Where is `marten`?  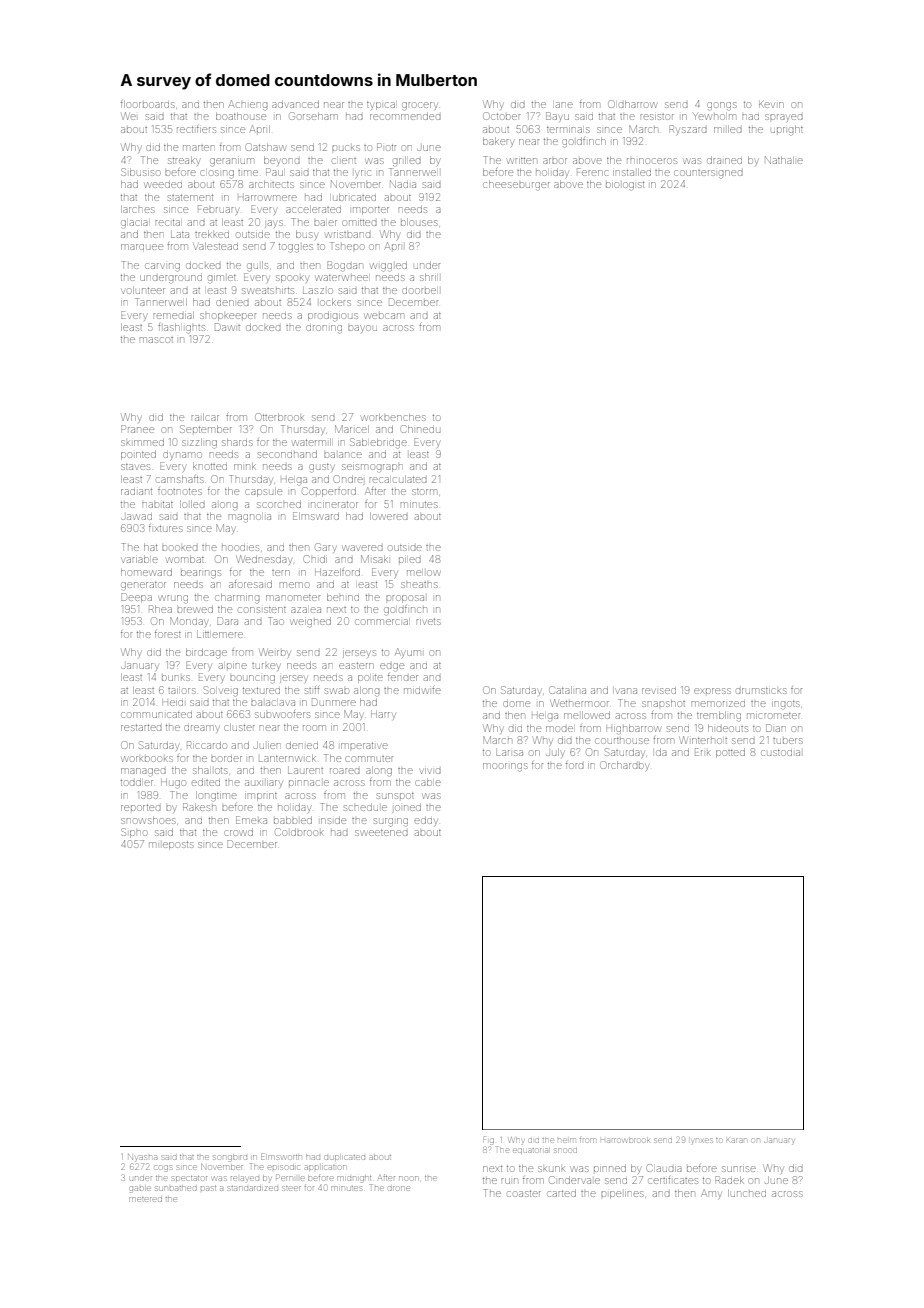 marten is located at coordinates (198, 148).
